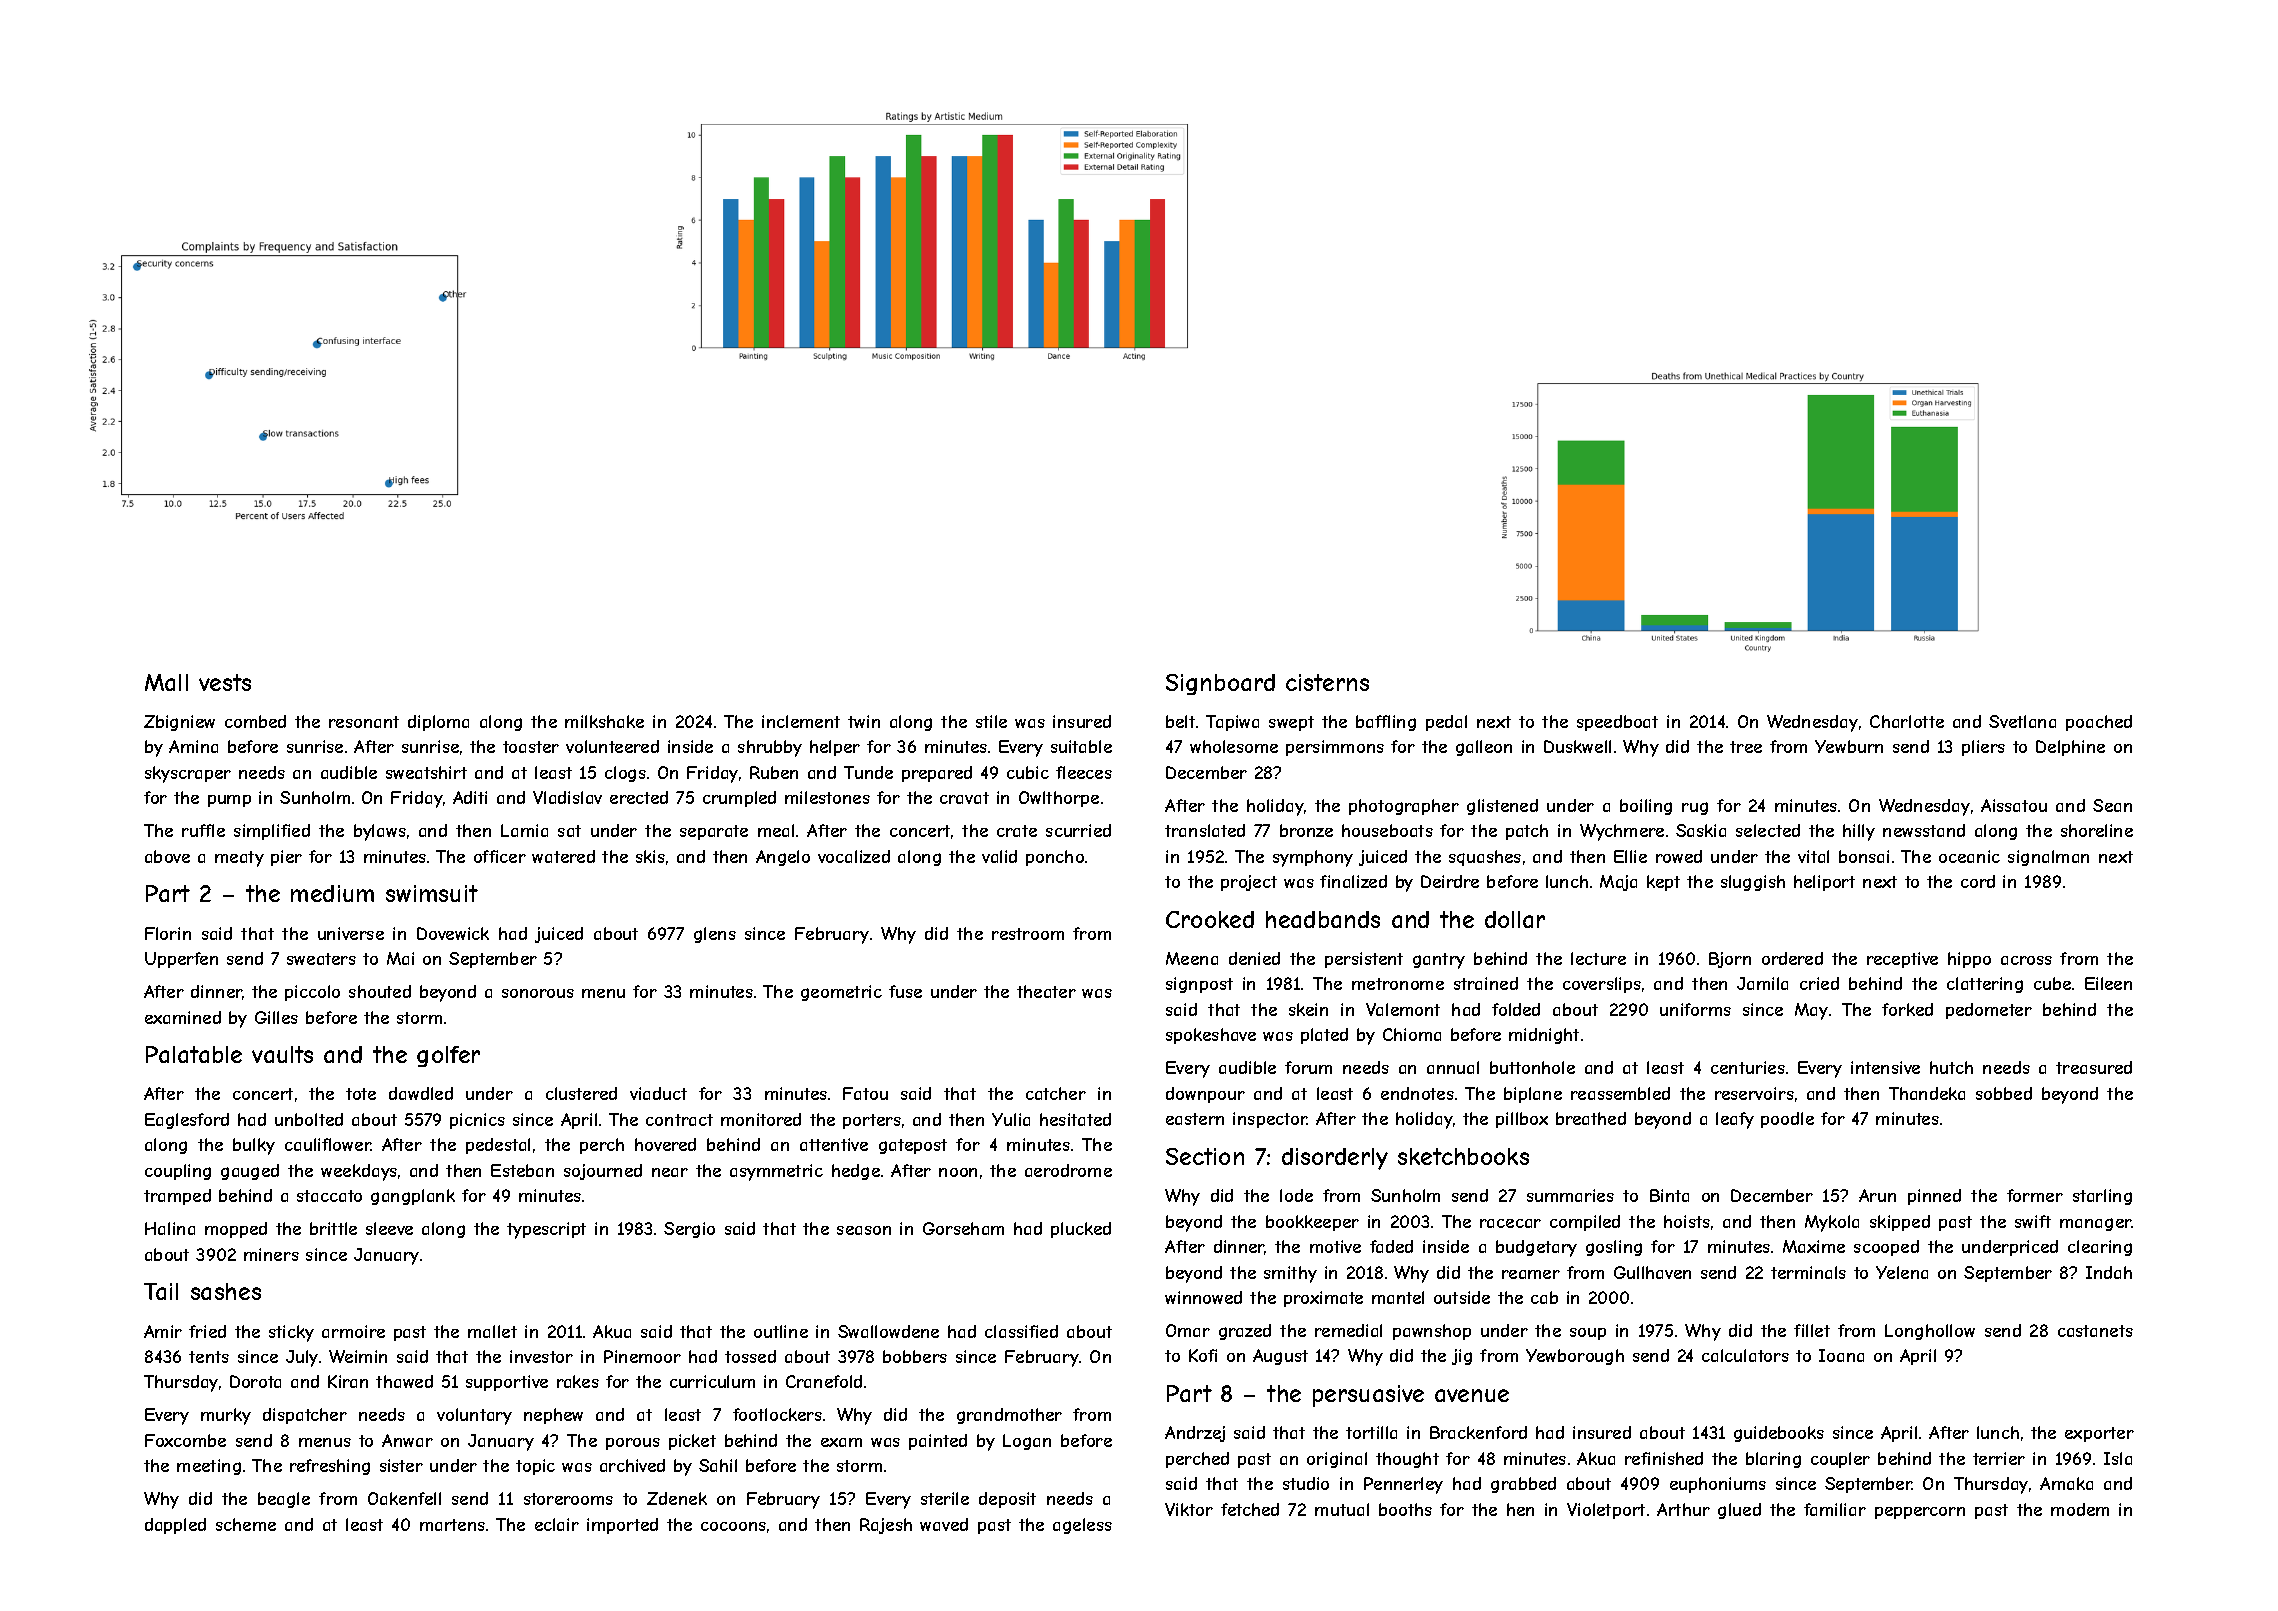  Describe the element at coordinates (1746, 747) in the screenshot. I see `tree` at that location.
